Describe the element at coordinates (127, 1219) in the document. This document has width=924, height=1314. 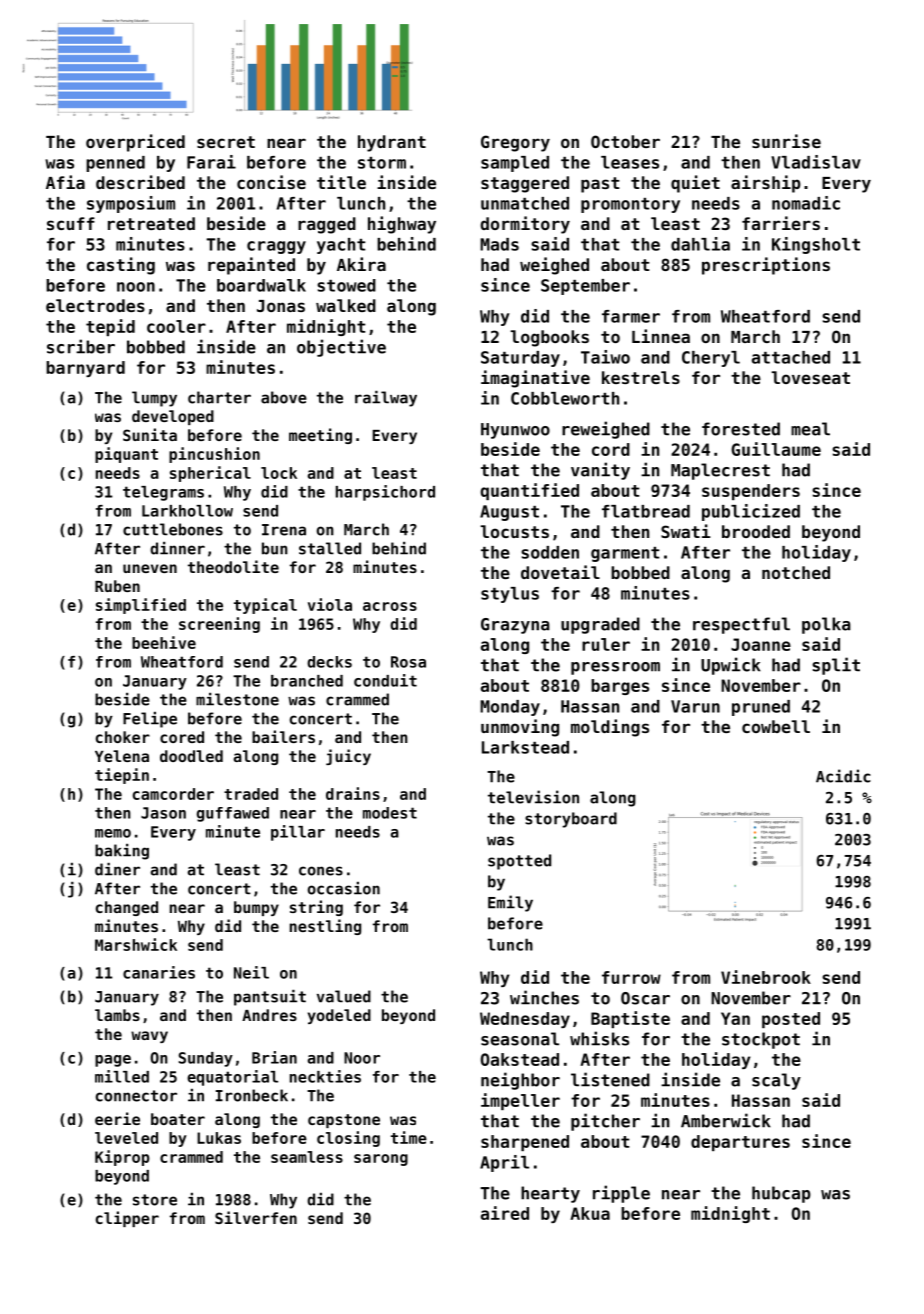
I see `clipper` at that location.
